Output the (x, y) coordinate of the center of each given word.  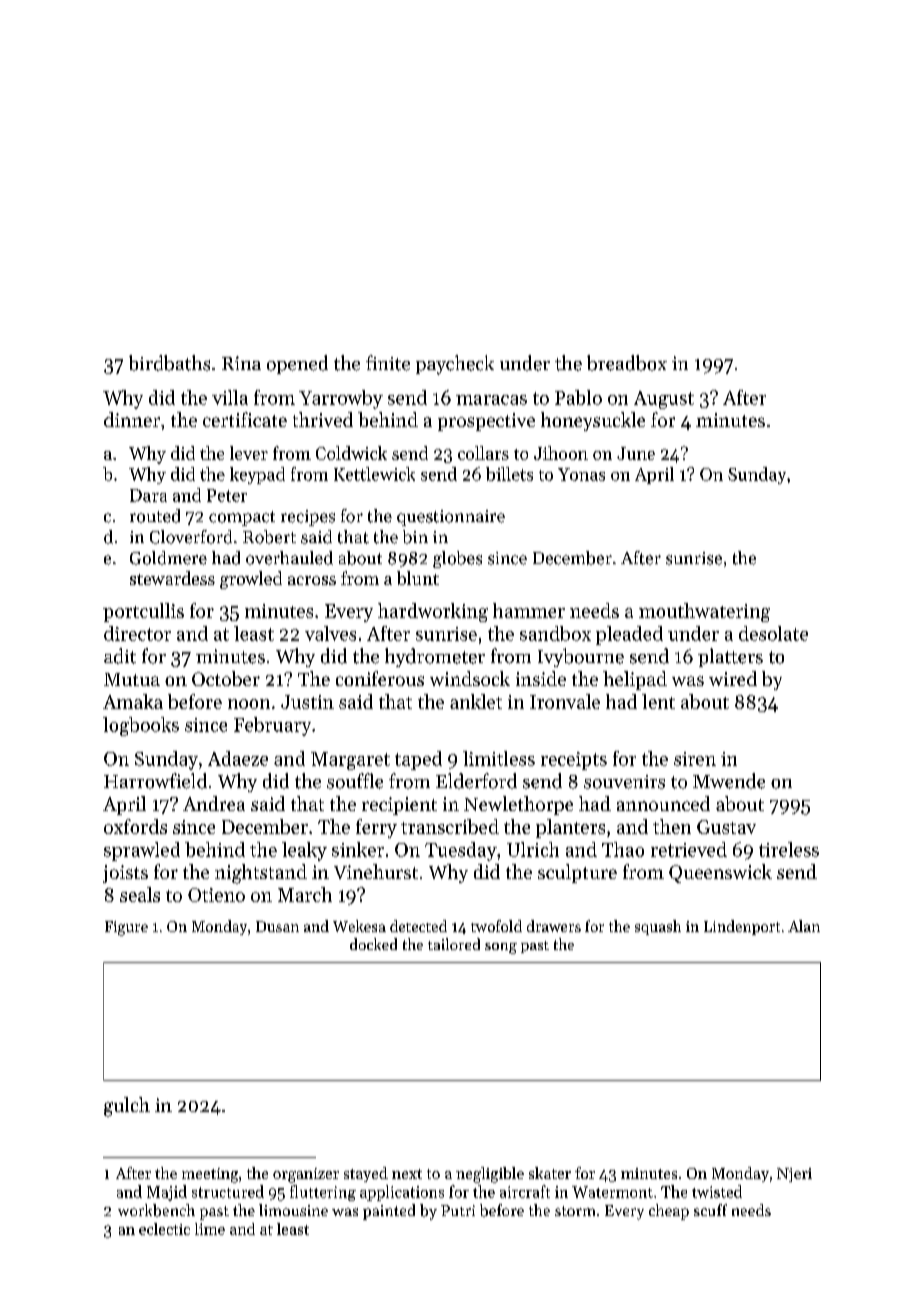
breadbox (627, 363)
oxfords (135, 826)
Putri (458, 1210)
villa (230, 397)
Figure (126, 928)
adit (120, 656)
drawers (554, 926)
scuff (710, 1210)
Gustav (726, 827)
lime (210, 1229)
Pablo (578, 397)
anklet (476, 701)
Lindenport (742, 927)
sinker (358, 849)
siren (695, 759)
